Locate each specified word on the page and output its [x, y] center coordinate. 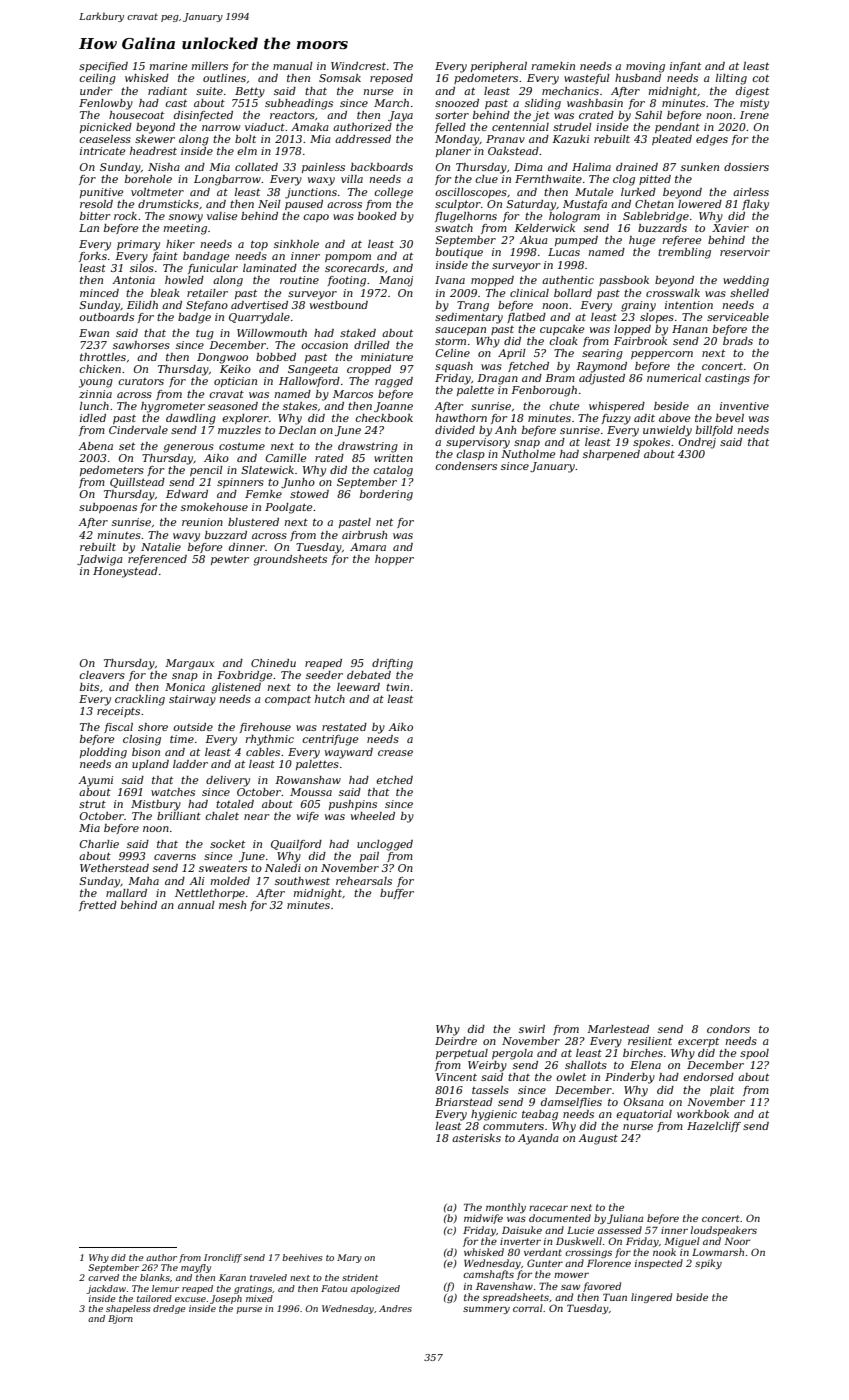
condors [728, 1029]
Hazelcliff [714, 1127]
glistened [236, 688]
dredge [169, 1309]
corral [528, 1308]
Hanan [690, 329]
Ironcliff [223, 1258]
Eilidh [142, 305]
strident [360, 1277]
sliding [543, 104]
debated [369, 675]
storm [450, 341]
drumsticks [168, 204]
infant [685, 67]
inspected [659, 1264]
